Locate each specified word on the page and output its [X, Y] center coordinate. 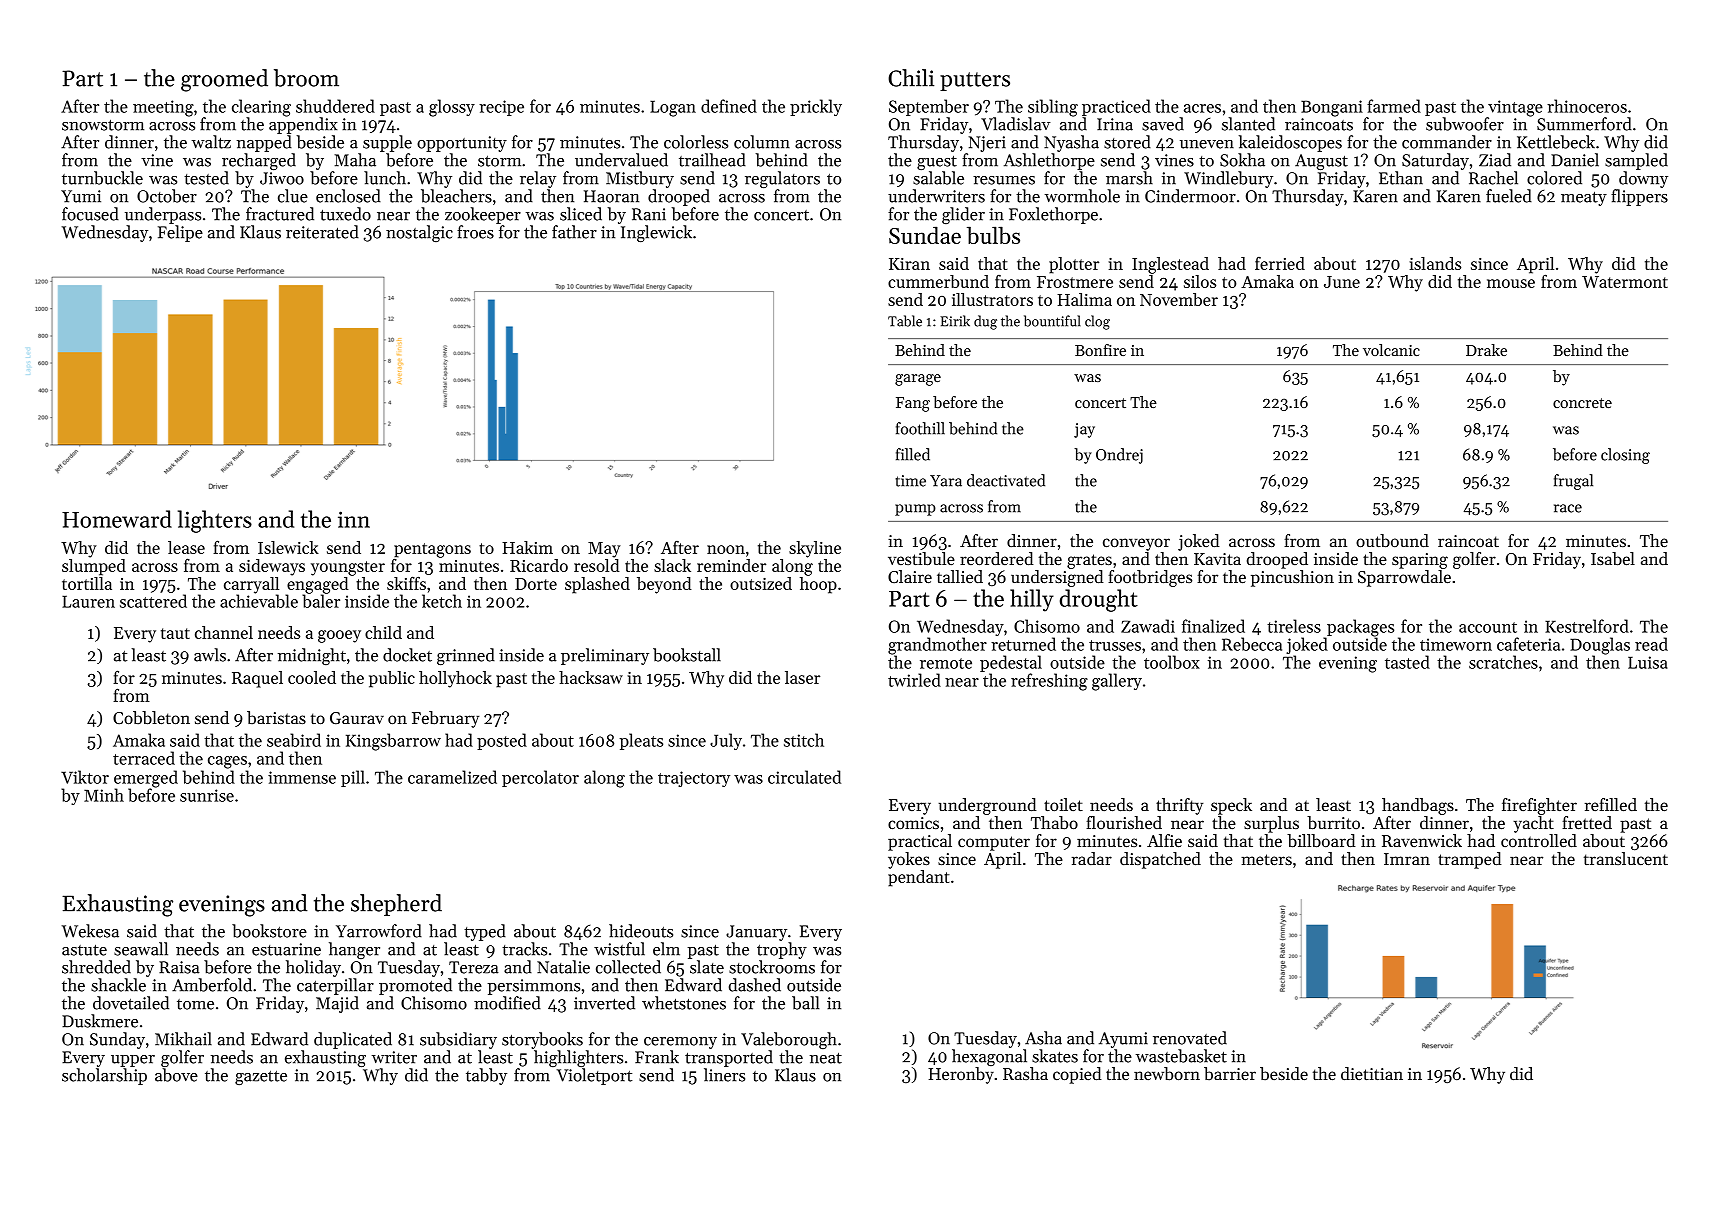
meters [1266, 859]
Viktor [85, 777]
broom [306, 78]
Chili [911, 78]
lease [186, 547]
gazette [261, 1077]
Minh [104, 795]
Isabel [1613, 558]
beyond [664, 585]
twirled [914, 680]
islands [1435, 263]
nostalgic [419, 233]
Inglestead [1170, 265]
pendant [919, 878]
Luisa [1648, 662]
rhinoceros [1587, 106]
